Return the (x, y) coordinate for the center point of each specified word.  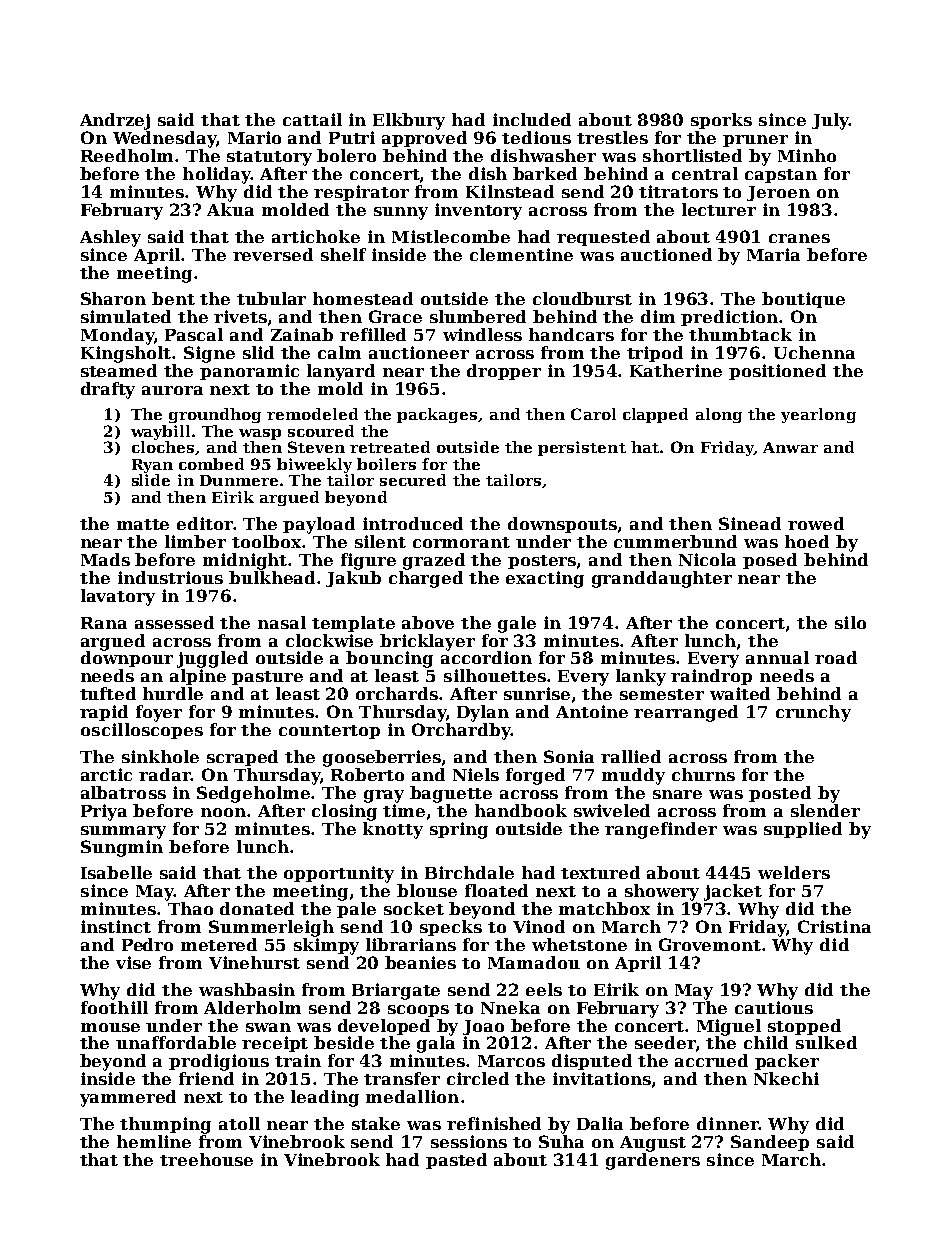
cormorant (461, 542)
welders (794, 872)
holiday (217, 175)
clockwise (329, 640)
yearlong (818, 415)
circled (478, 1078)
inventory (478, 211)
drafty (108, 390)
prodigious (219, 1062)
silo (850, 622)
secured (413, 480)
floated (496, 890)
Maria (773, 254)
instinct (116, 926)
